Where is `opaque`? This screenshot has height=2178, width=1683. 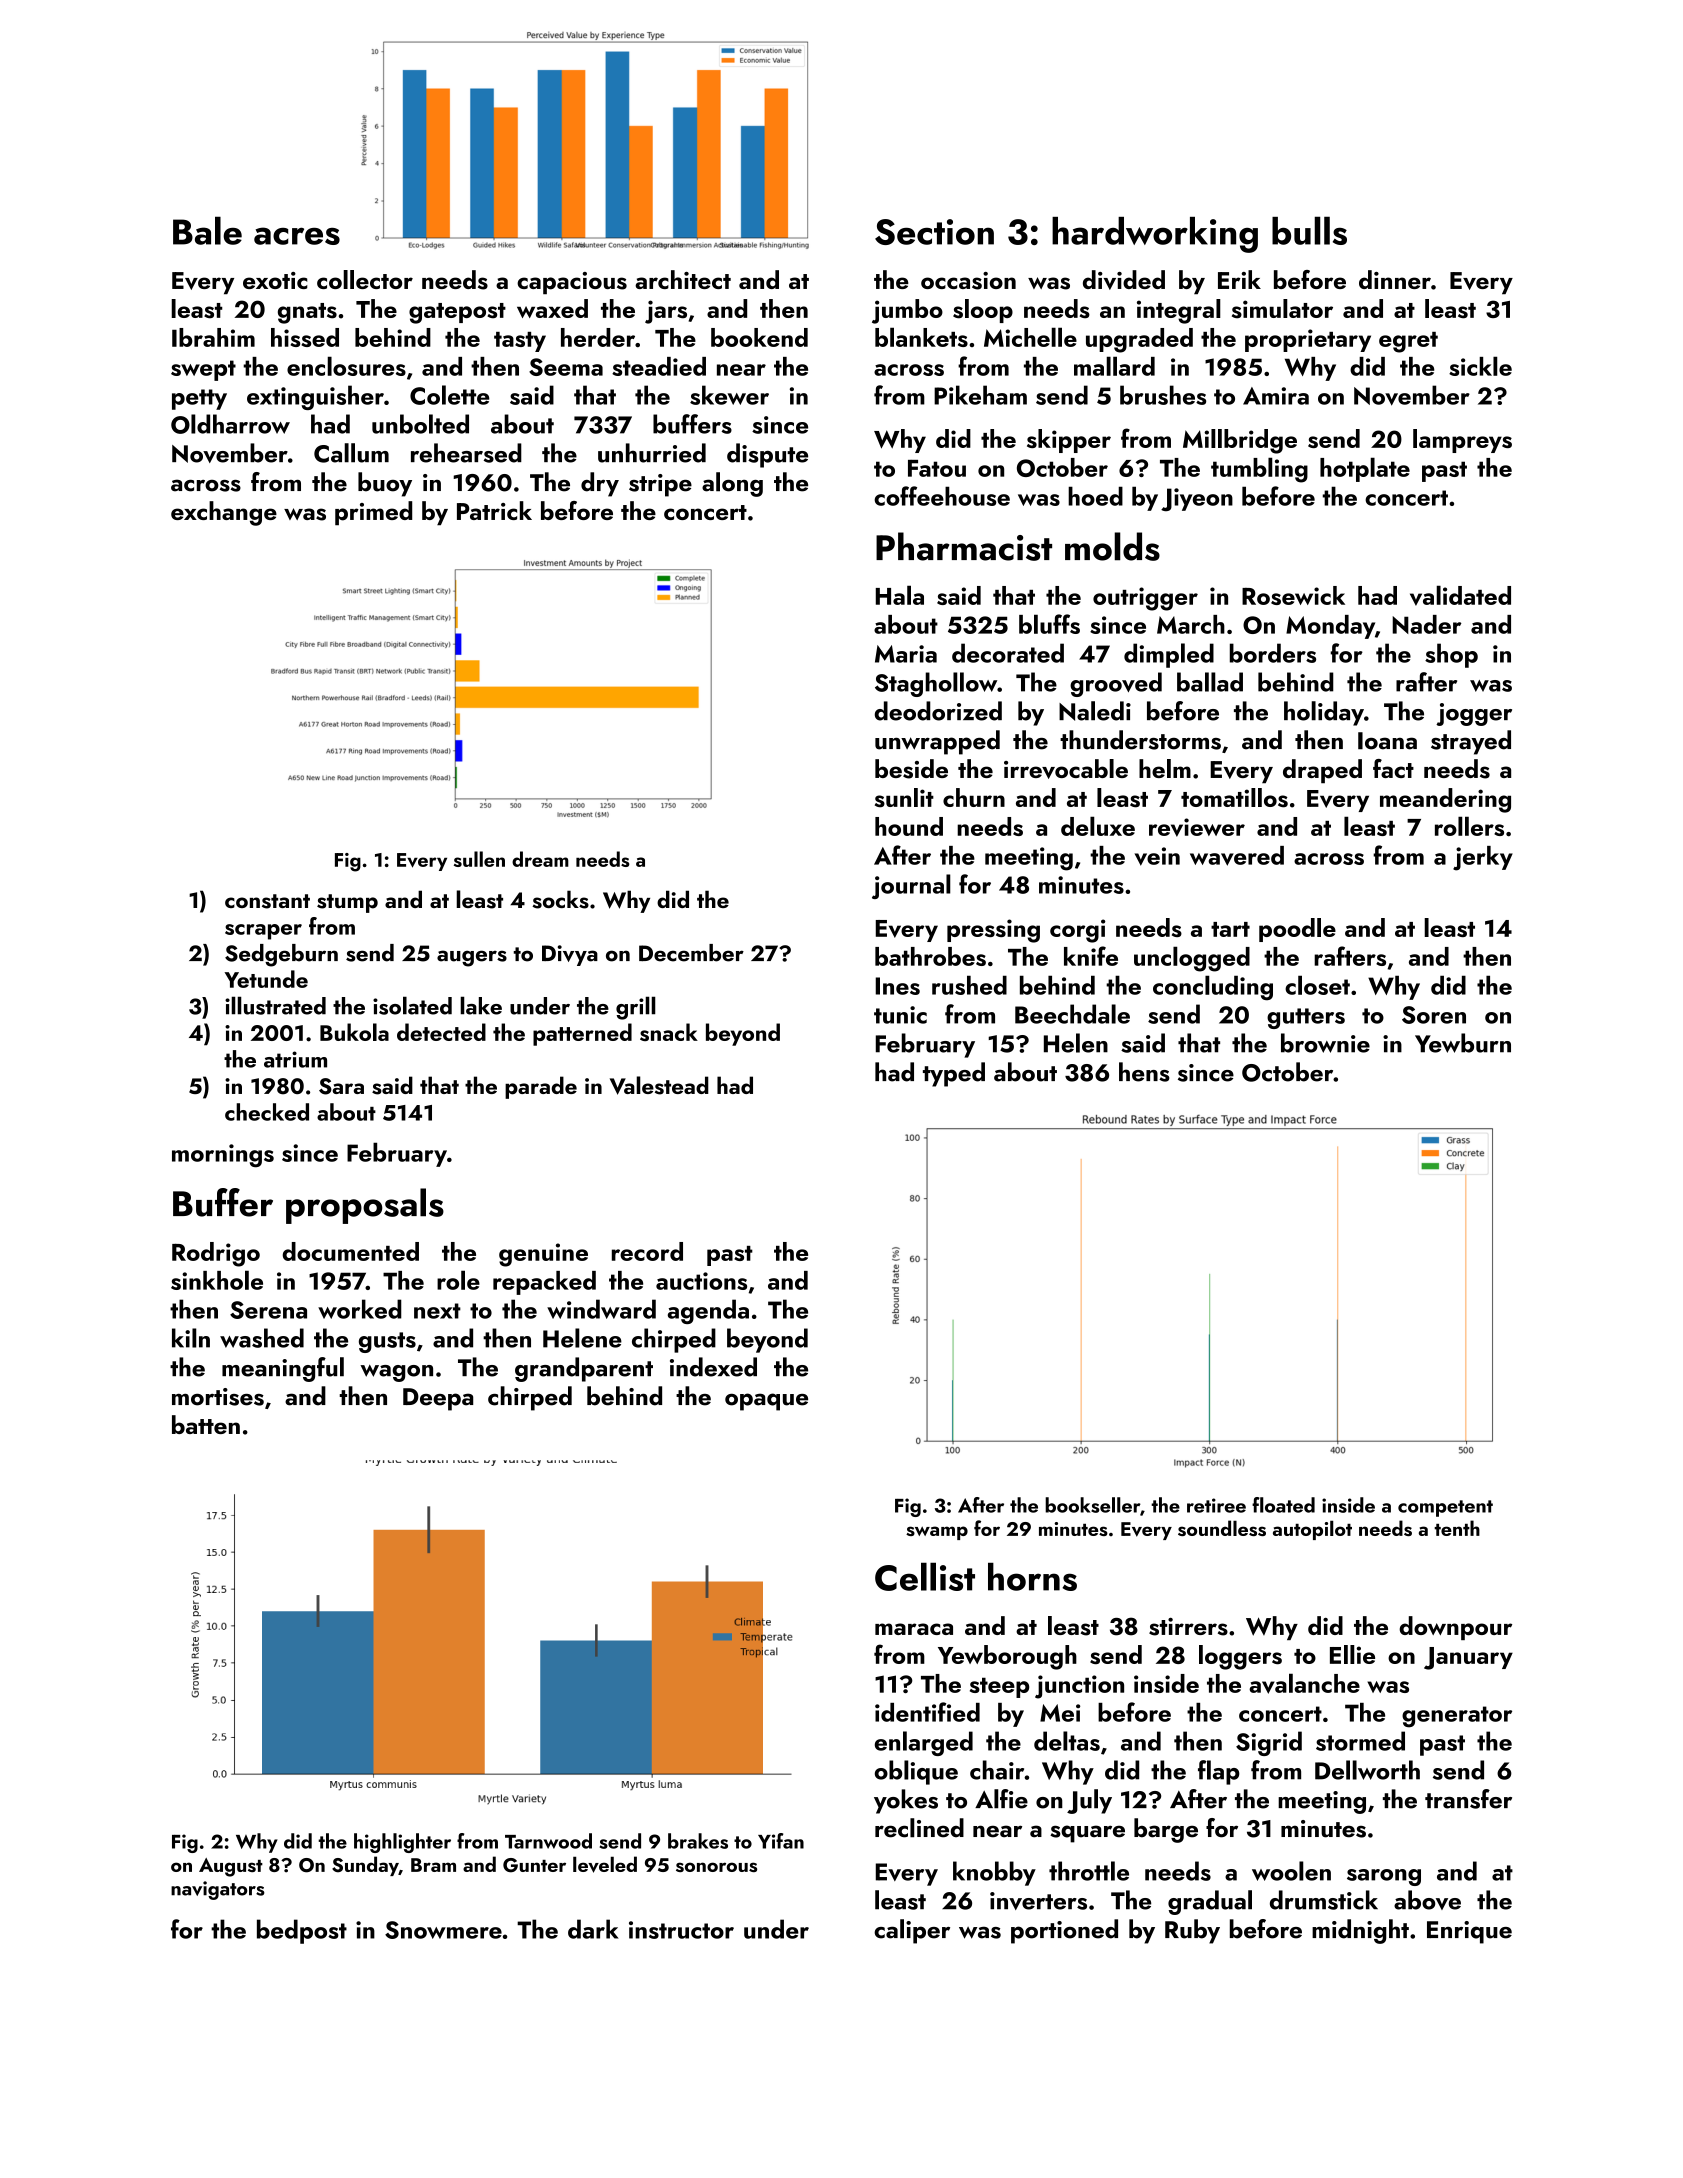 opaque is located at coordinates (766, 1402).
